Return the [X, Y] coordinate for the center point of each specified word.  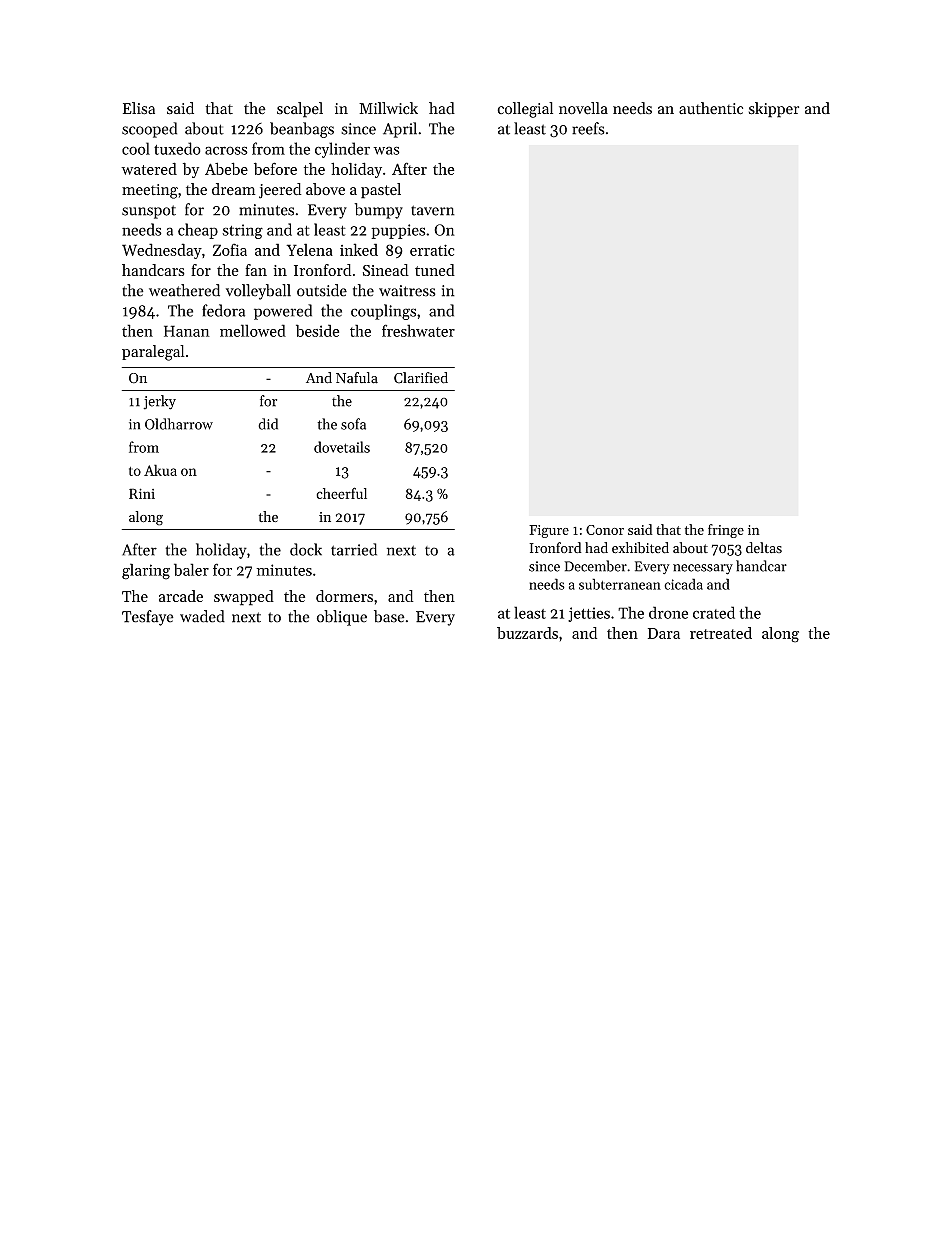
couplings [383, 312]
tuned [435, 270]
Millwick [388, 108]
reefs [588, 128]
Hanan [187, 331]
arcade [181, 596]
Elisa [139, 108]
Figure [549, 531]
